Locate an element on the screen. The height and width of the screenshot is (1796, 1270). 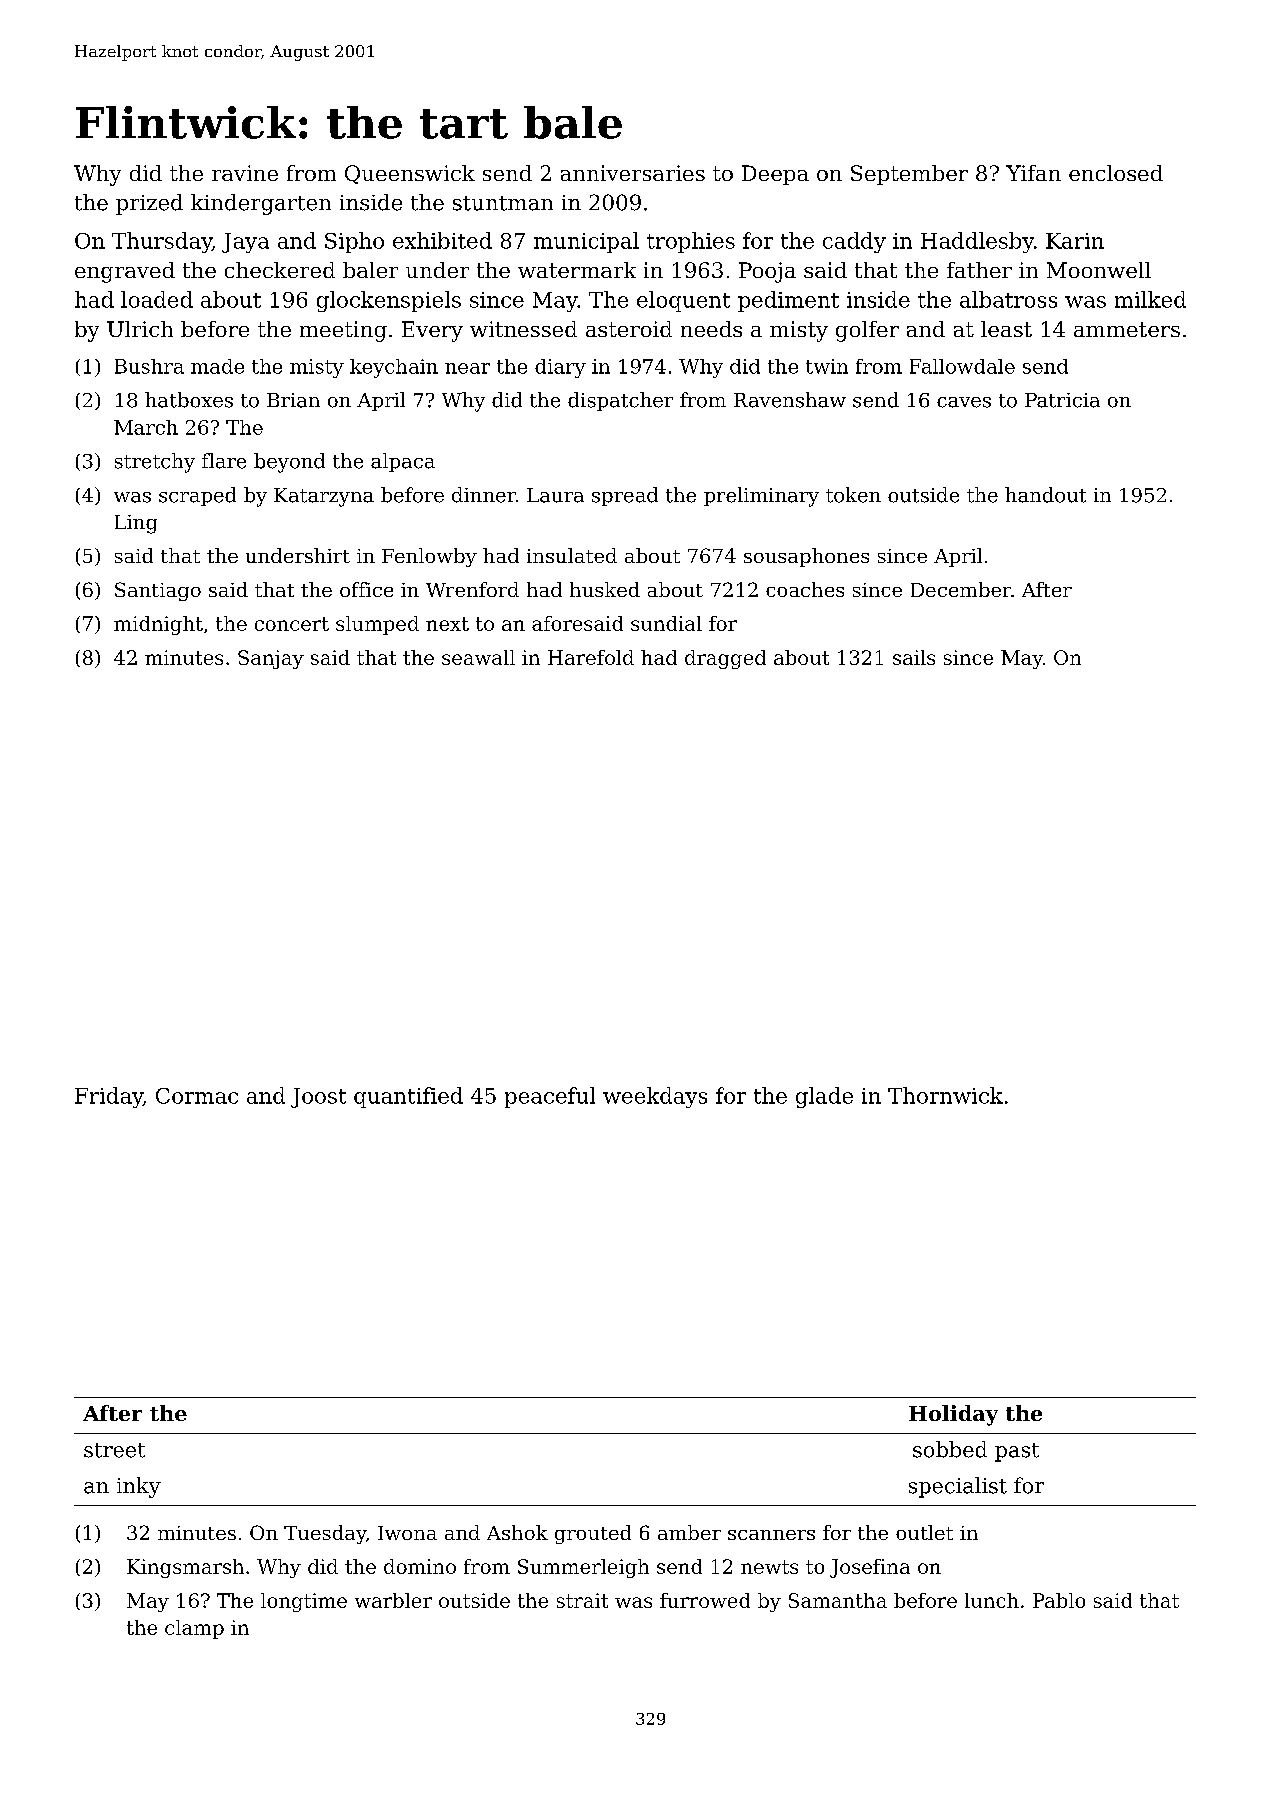
anniversaries is located at coordinates (633, 173).
